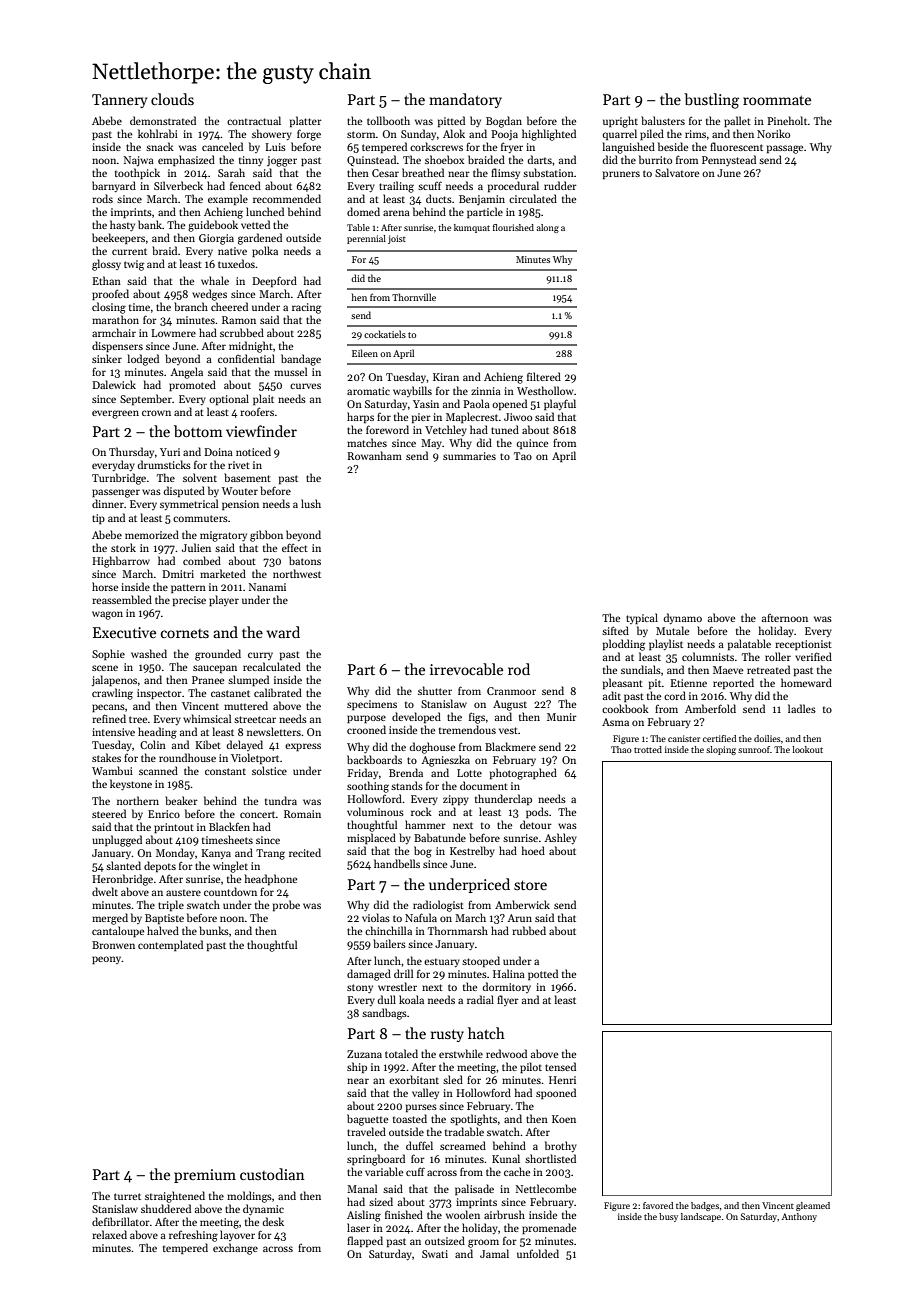 Image resolution: width=924 pixels, height=1308 pixels. What do you see at coordinates (469, 456) in the page?
I see `summaries` at bounding box center [469, 456].
